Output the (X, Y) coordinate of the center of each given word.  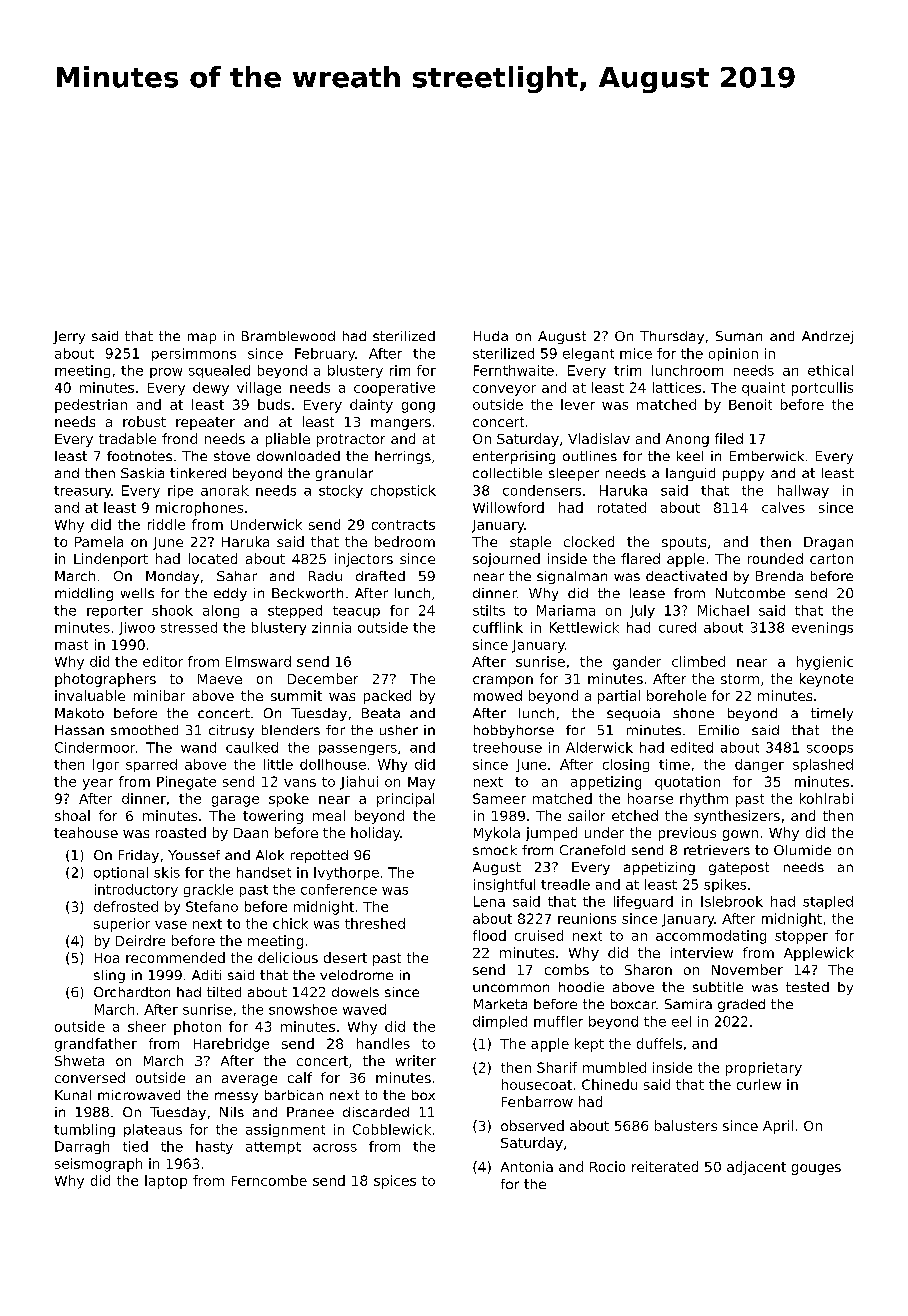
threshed (375, 923)
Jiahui (359, 783)
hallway (803, 491)
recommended (175, 957)
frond (179, 438)
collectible (507, 473)
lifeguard (643, 902)
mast (71, 645)
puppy (743, 475)
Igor (106, 765)
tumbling (84, 1130)
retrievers (717, 850)
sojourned (506, 560)
